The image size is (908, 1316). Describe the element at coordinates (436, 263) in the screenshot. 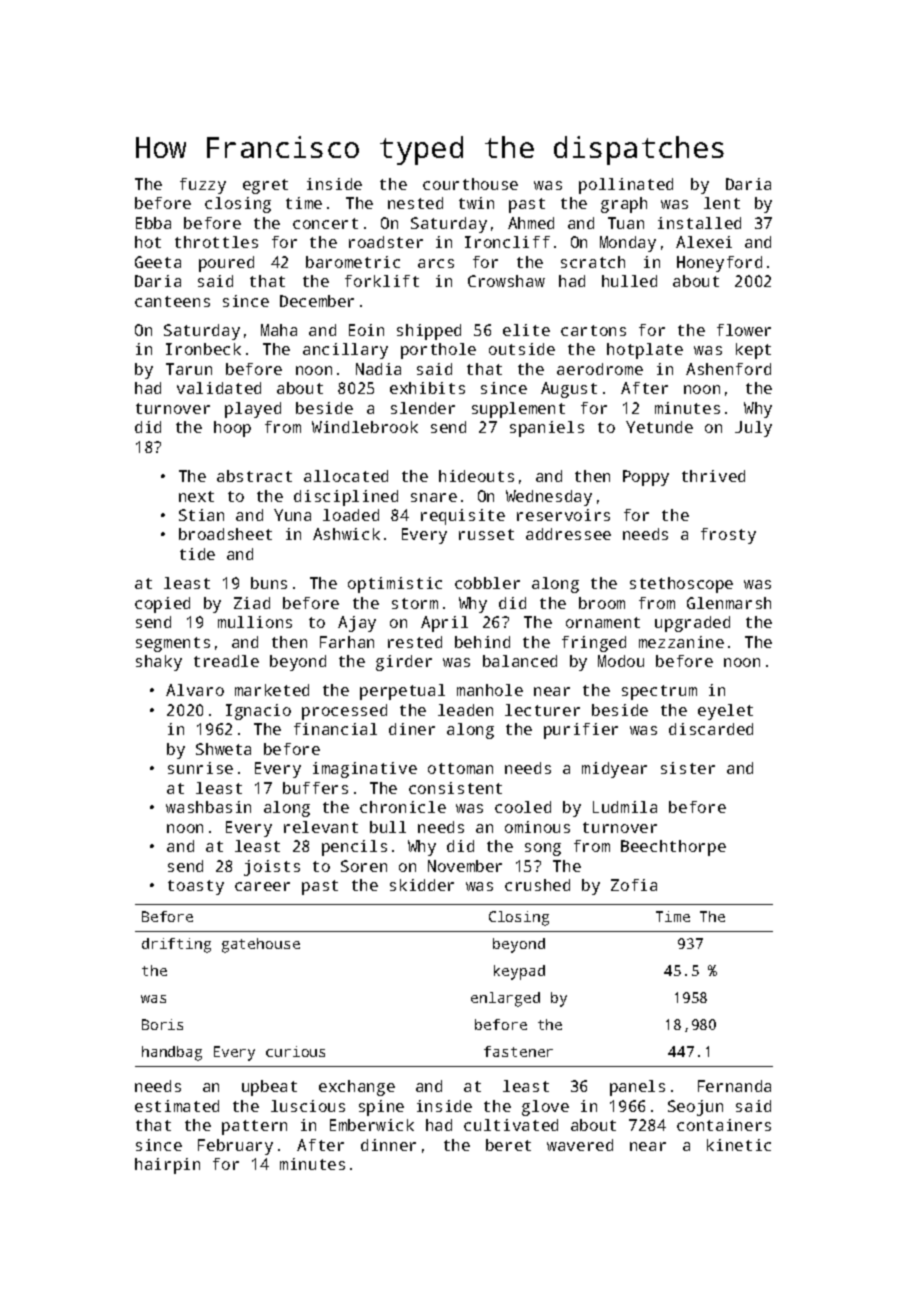

I see `arcs` at that location.
